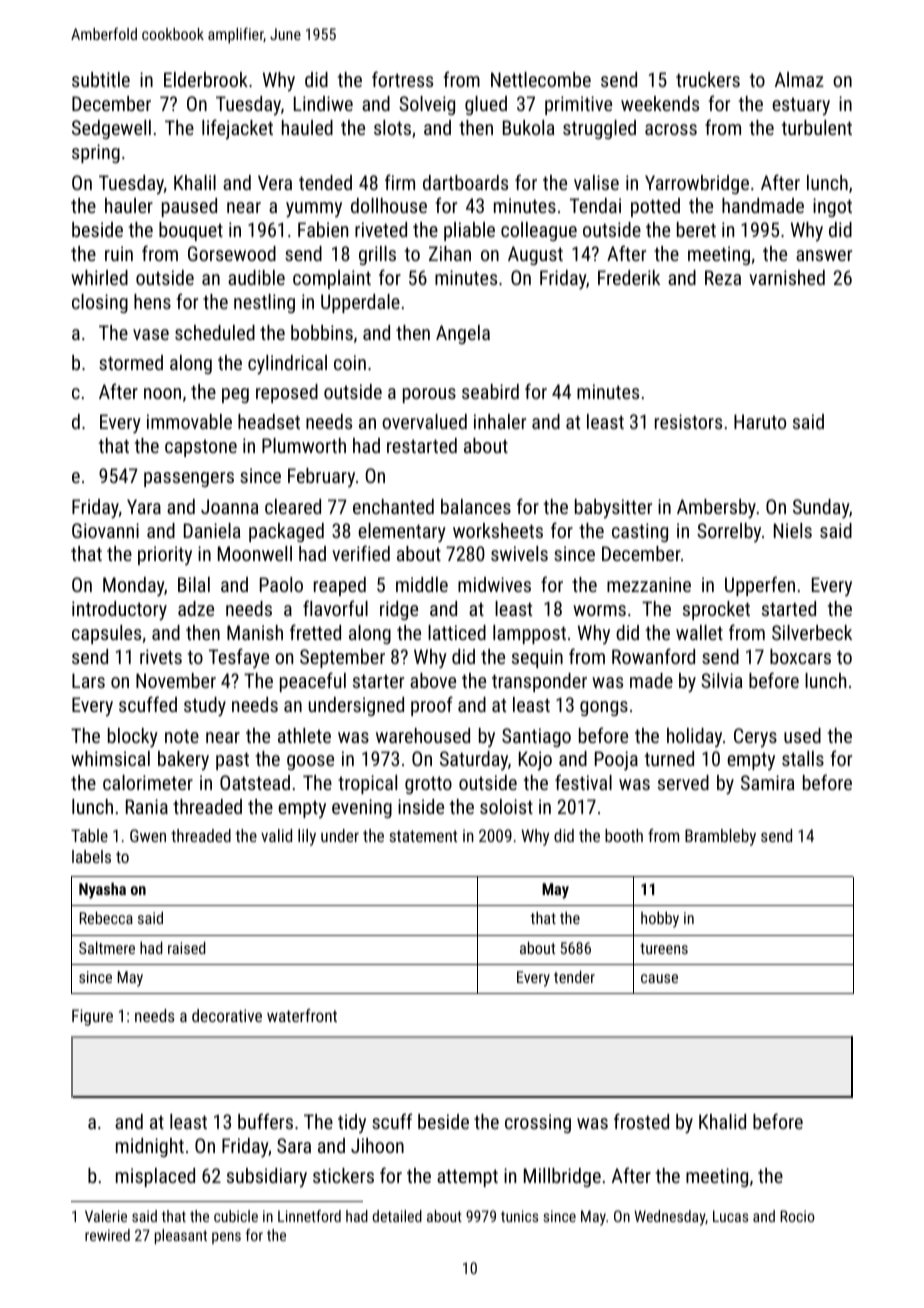  Describe the element at coordinates (255, 553) in the document. I see `Moonwell` at that location.
